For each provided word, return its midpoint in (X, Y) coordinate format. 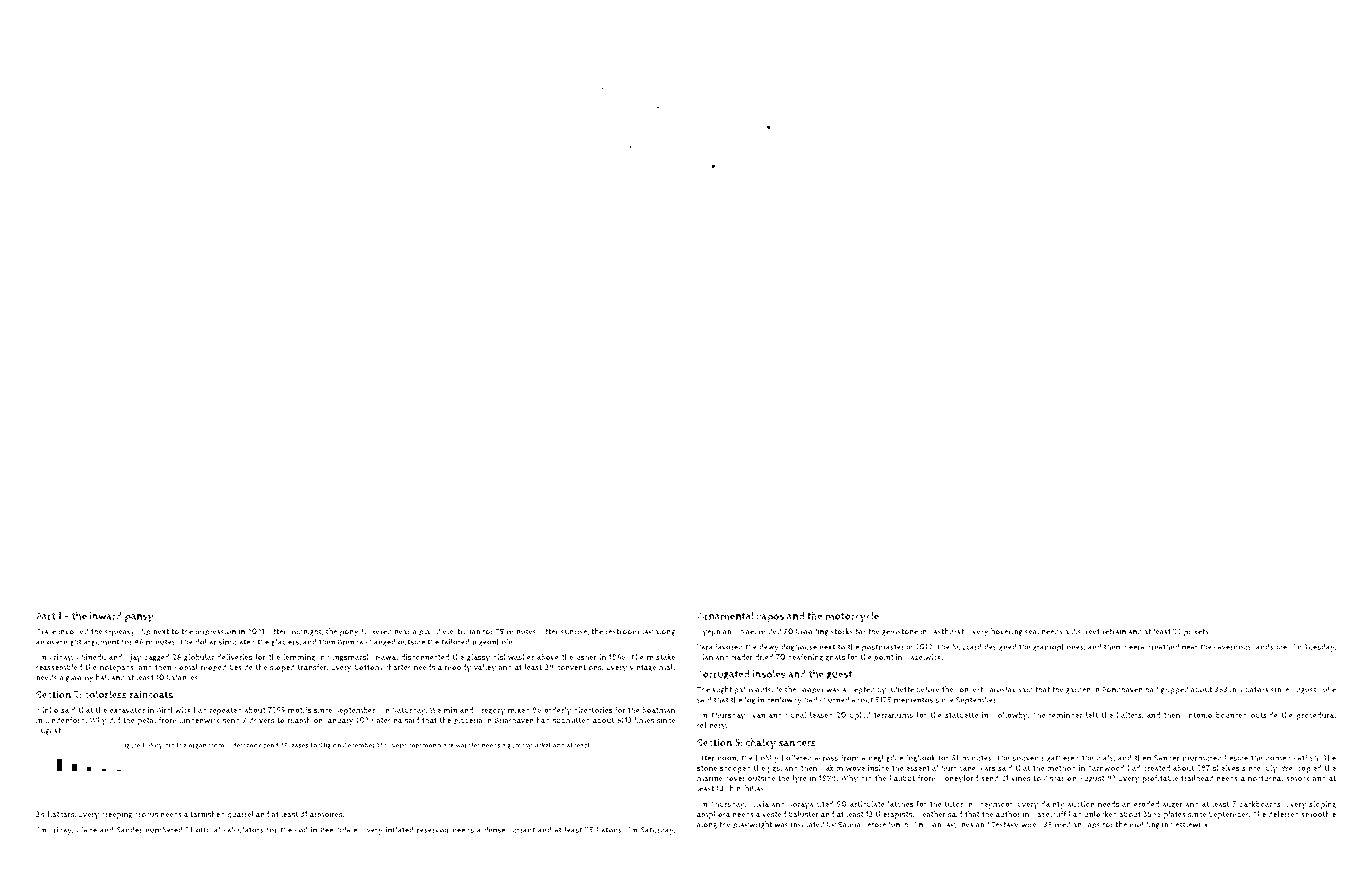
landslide (1270, 647)
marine (710, 778)
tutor (954, 804)
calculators (244, 829)
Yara (705, 647)
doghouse (799, 647)
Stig (325, 746)
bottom (368, 667)
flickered (376, 631)
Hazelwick (923, 657)
